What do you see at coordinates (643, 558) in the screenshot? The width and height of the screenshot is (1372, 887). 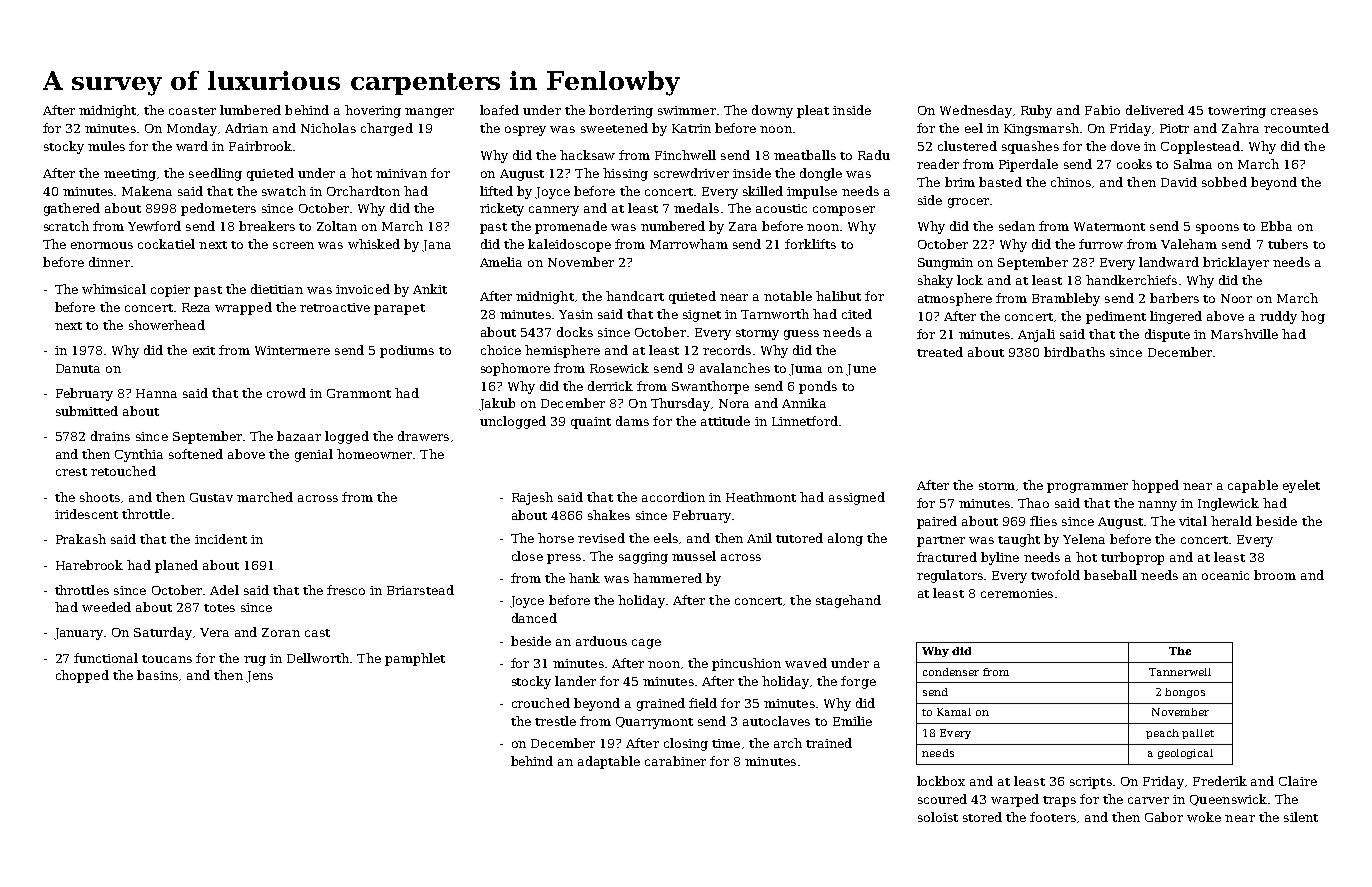 I see `sagging` at bounding box center [643, 558].
